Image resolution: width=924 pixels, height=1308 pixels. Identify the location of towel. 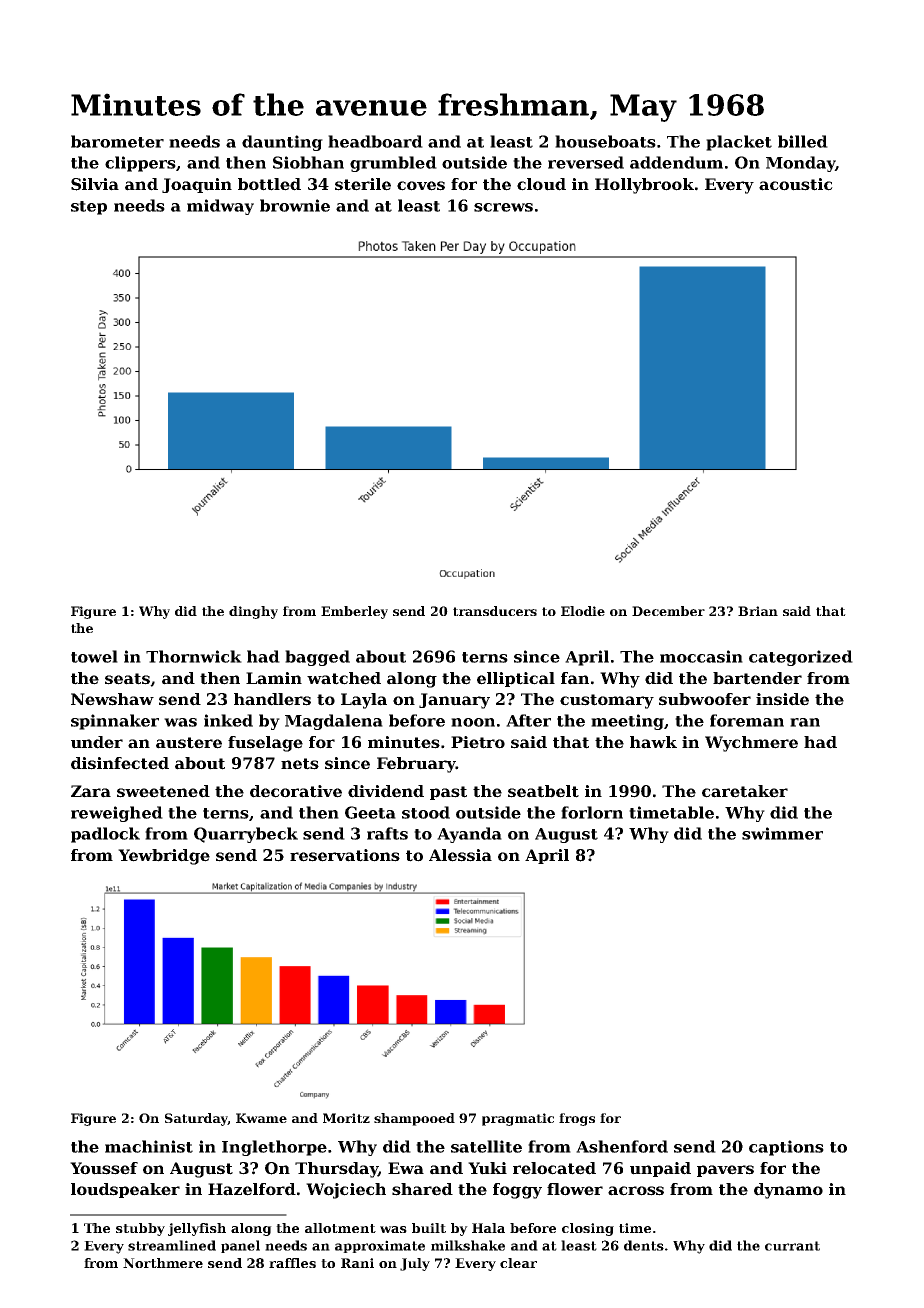
(94, 656).
